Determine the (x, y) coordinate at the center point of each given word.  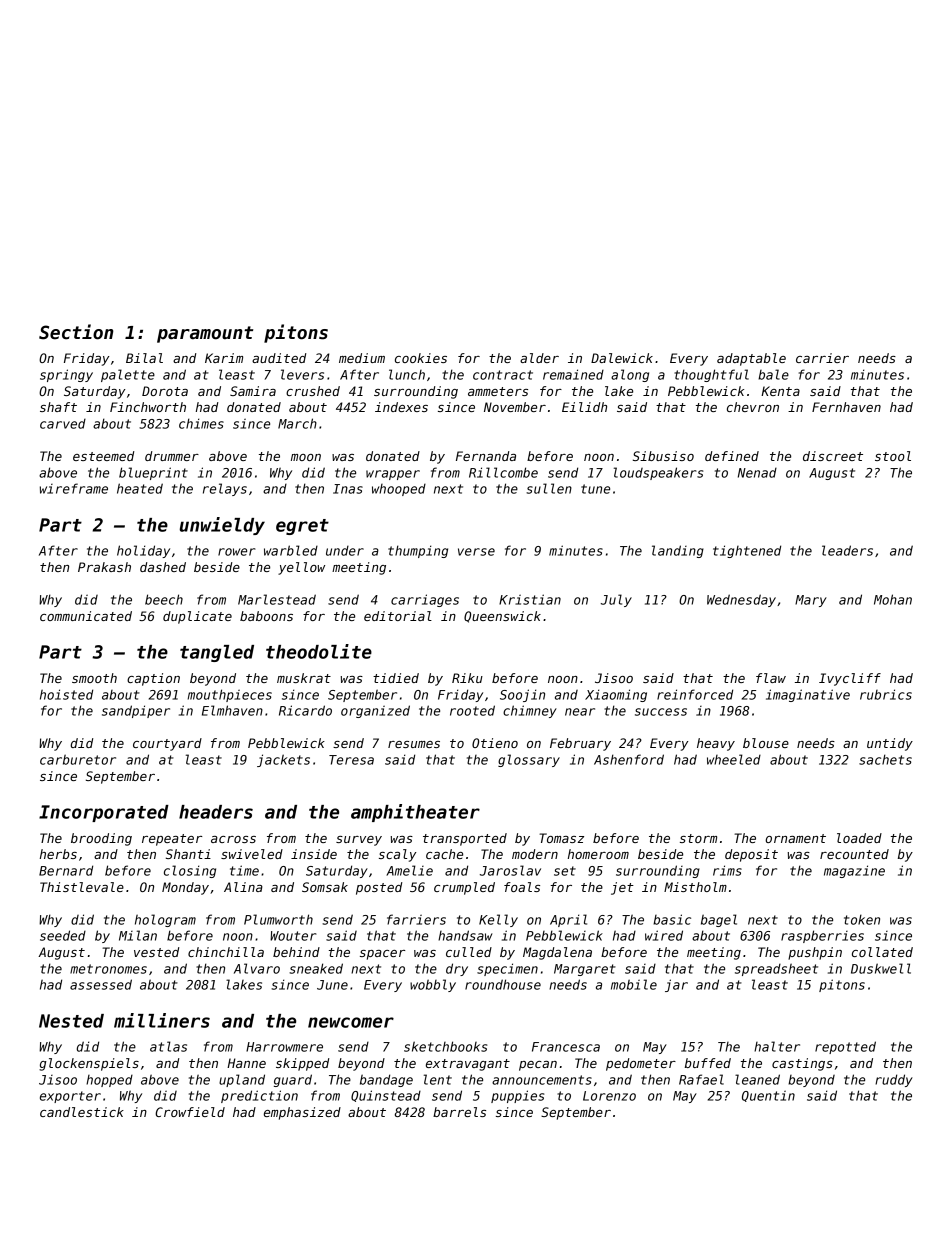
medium (362, 358)
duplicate (197, 617)
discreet (833, 456)
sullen (549, 488)
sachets (885, 759)
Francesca (566, 1047)
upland (242, 1080)
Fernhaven (846, 407)
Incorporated (104, 813)
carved (63, 424)
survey (359, 841)
